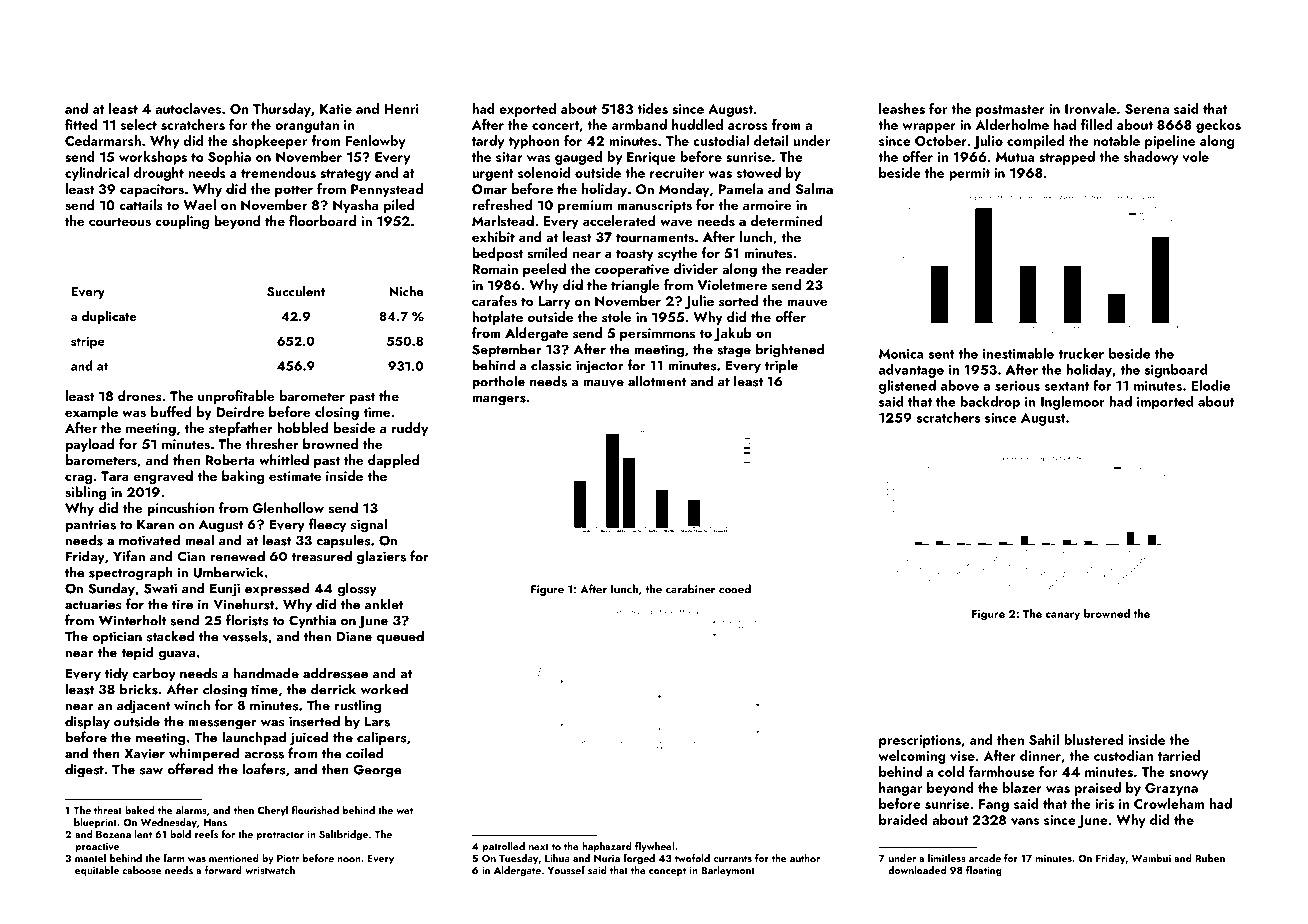 This image has width=1308, height=924. What do you see at coordinates (244, 604) in the image?
I see `Vinehurst` at bounding box center [244, 604].
